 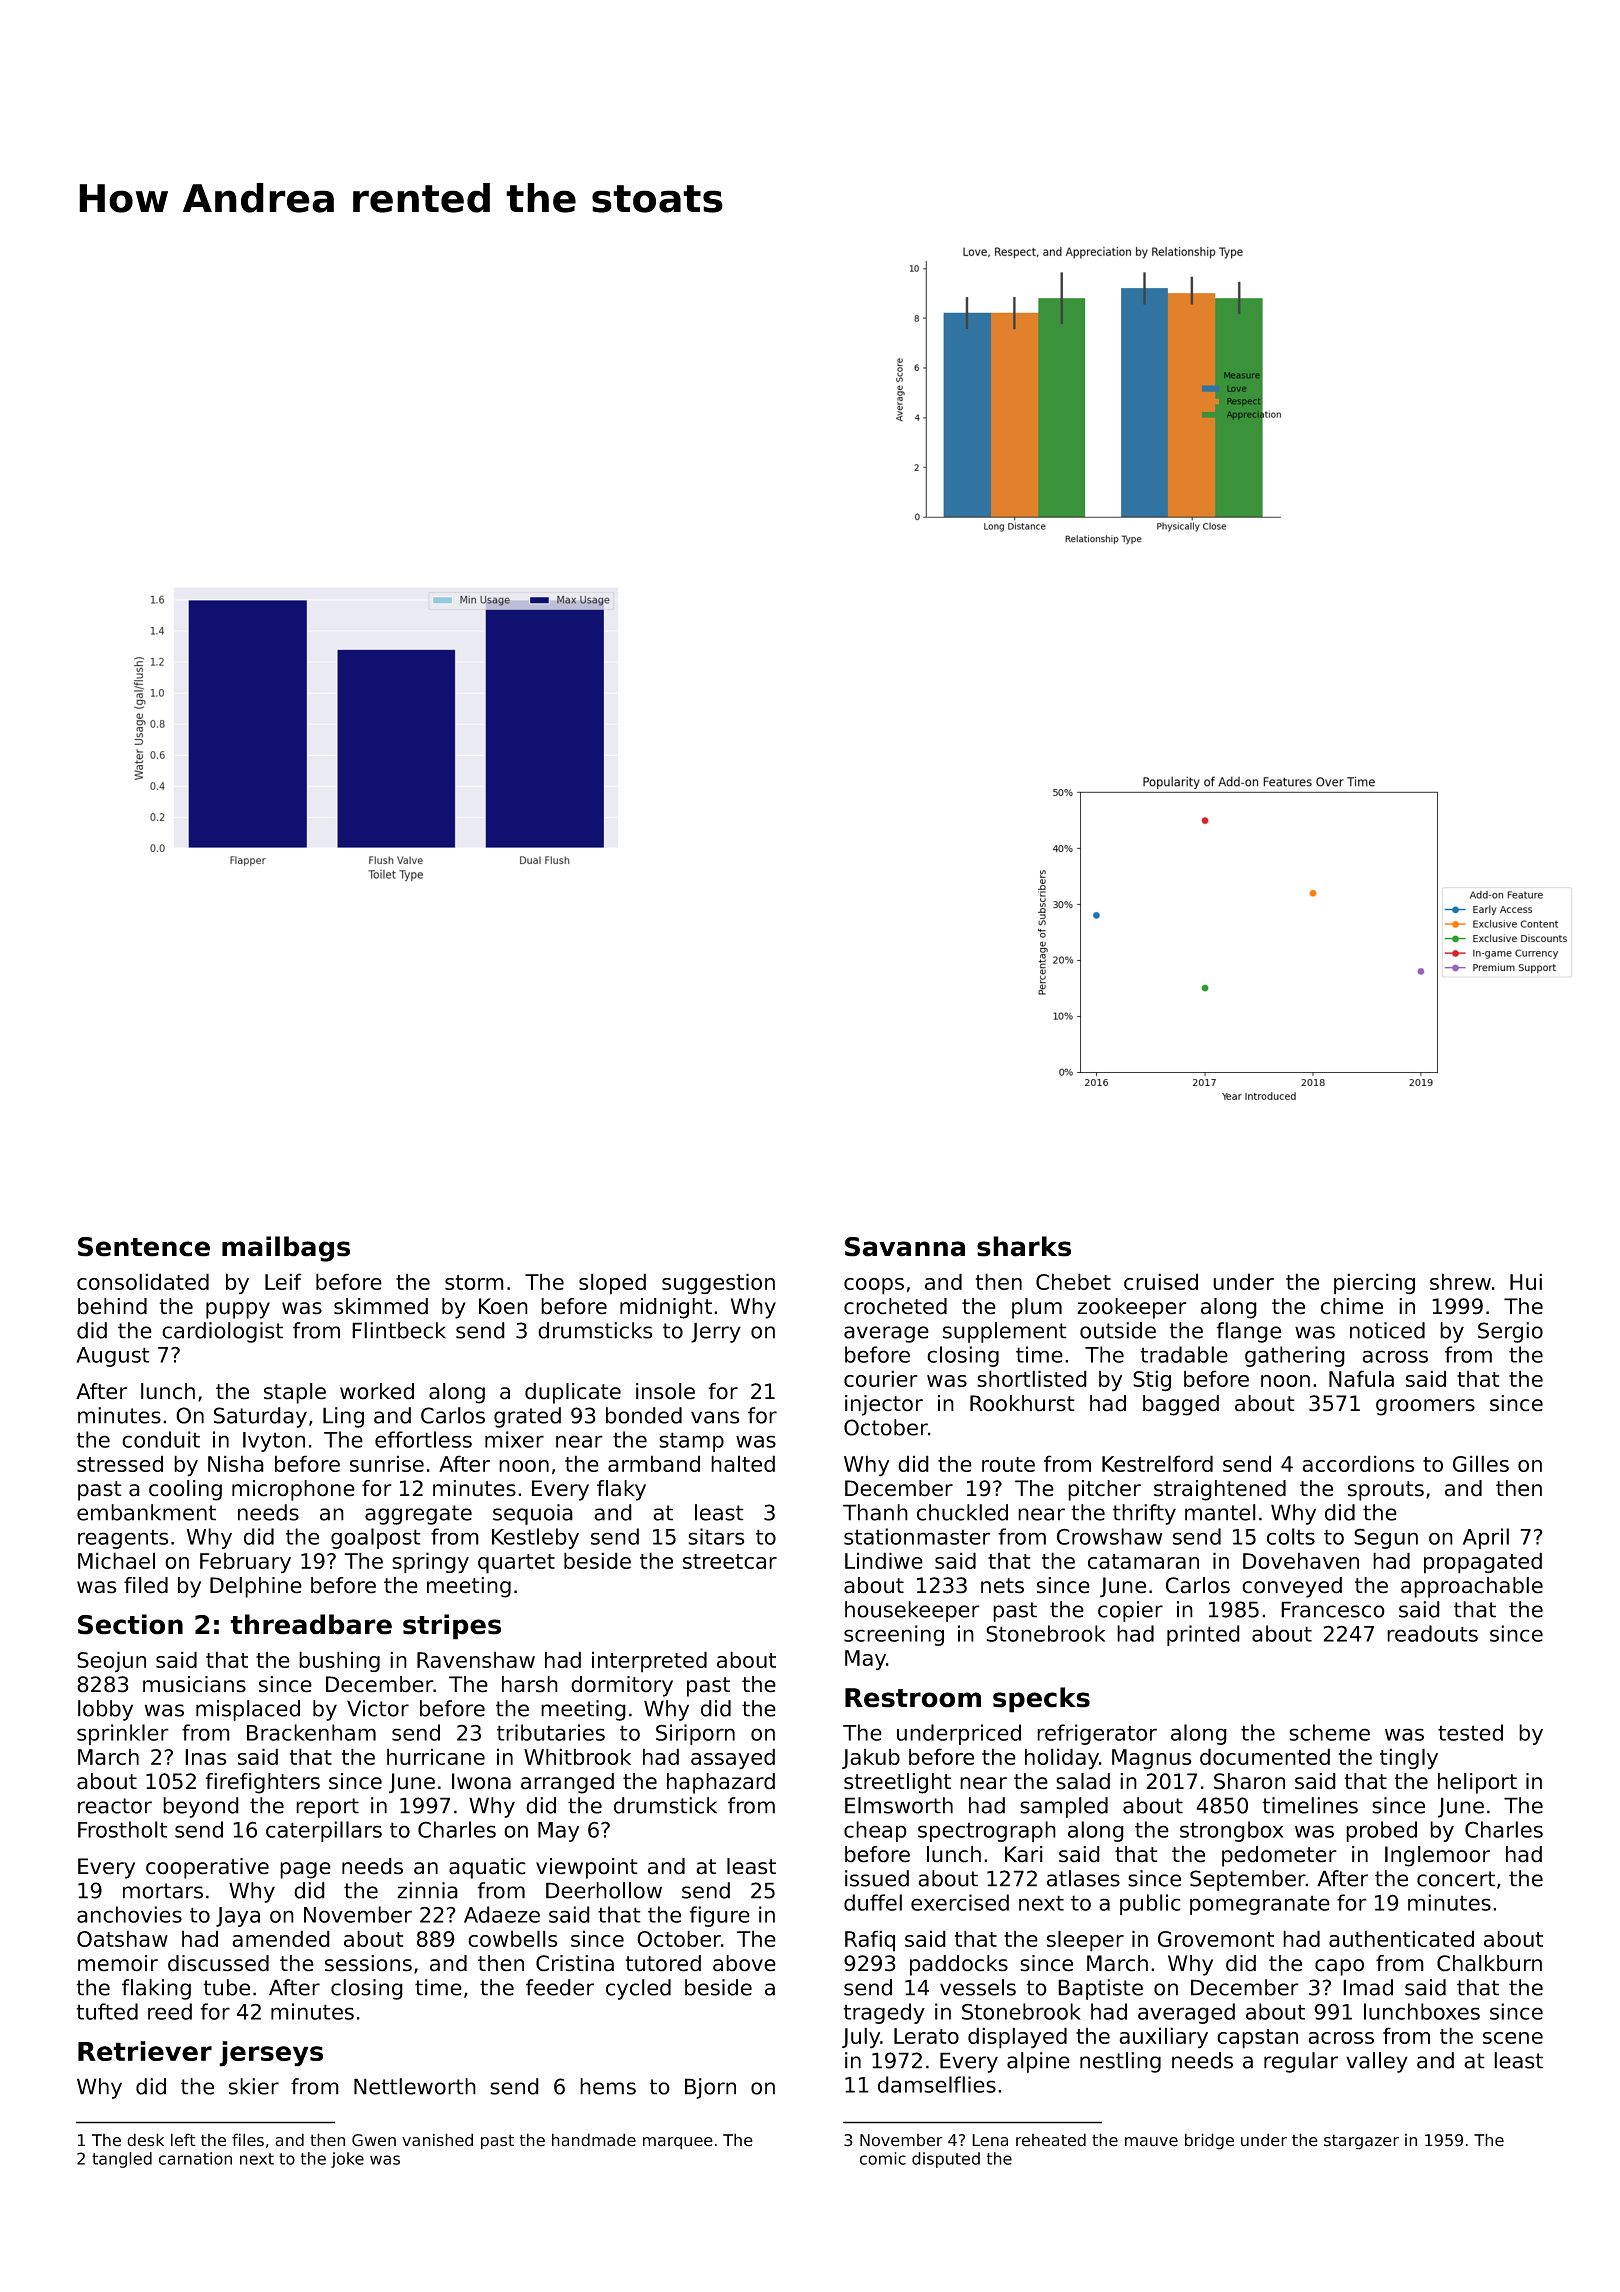 What do you see at coordinates (295, 1393) in the image?
I see `staple` at bounding box center [295, 1393].
